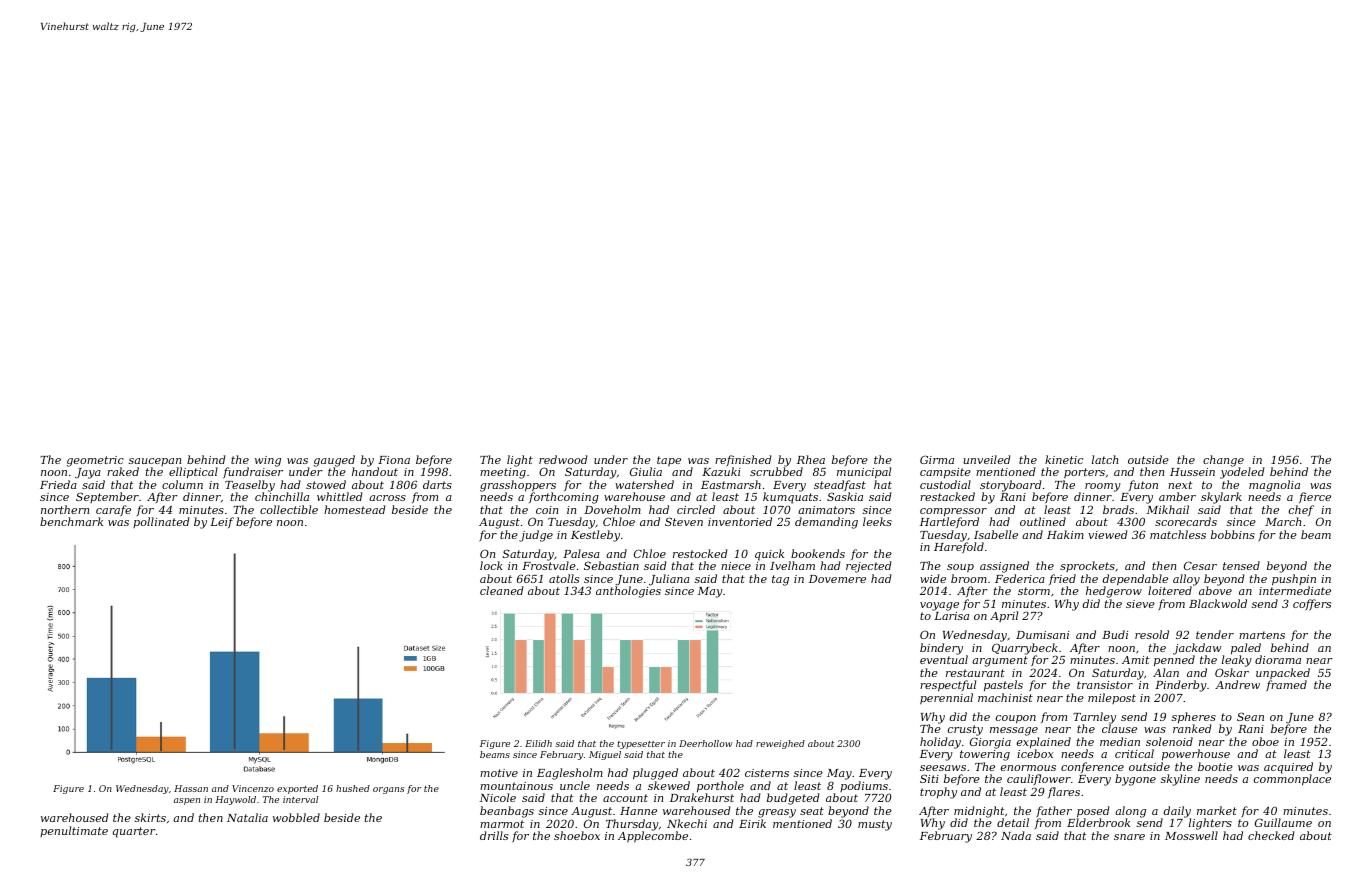 This image has width=1372, height=887. I want to click on benchmark, so click(71, 521).
